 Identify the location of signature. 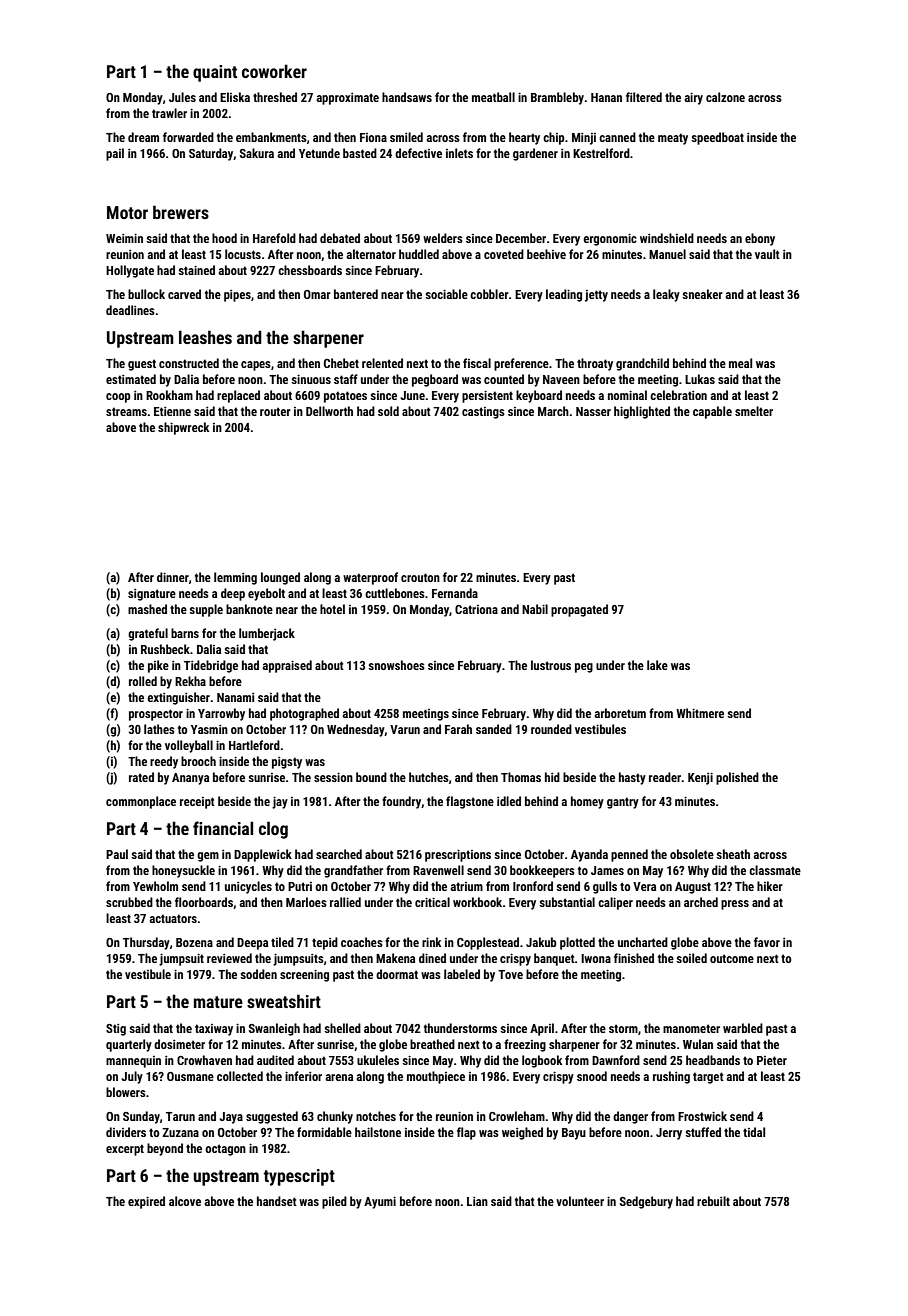
(152, 595).
